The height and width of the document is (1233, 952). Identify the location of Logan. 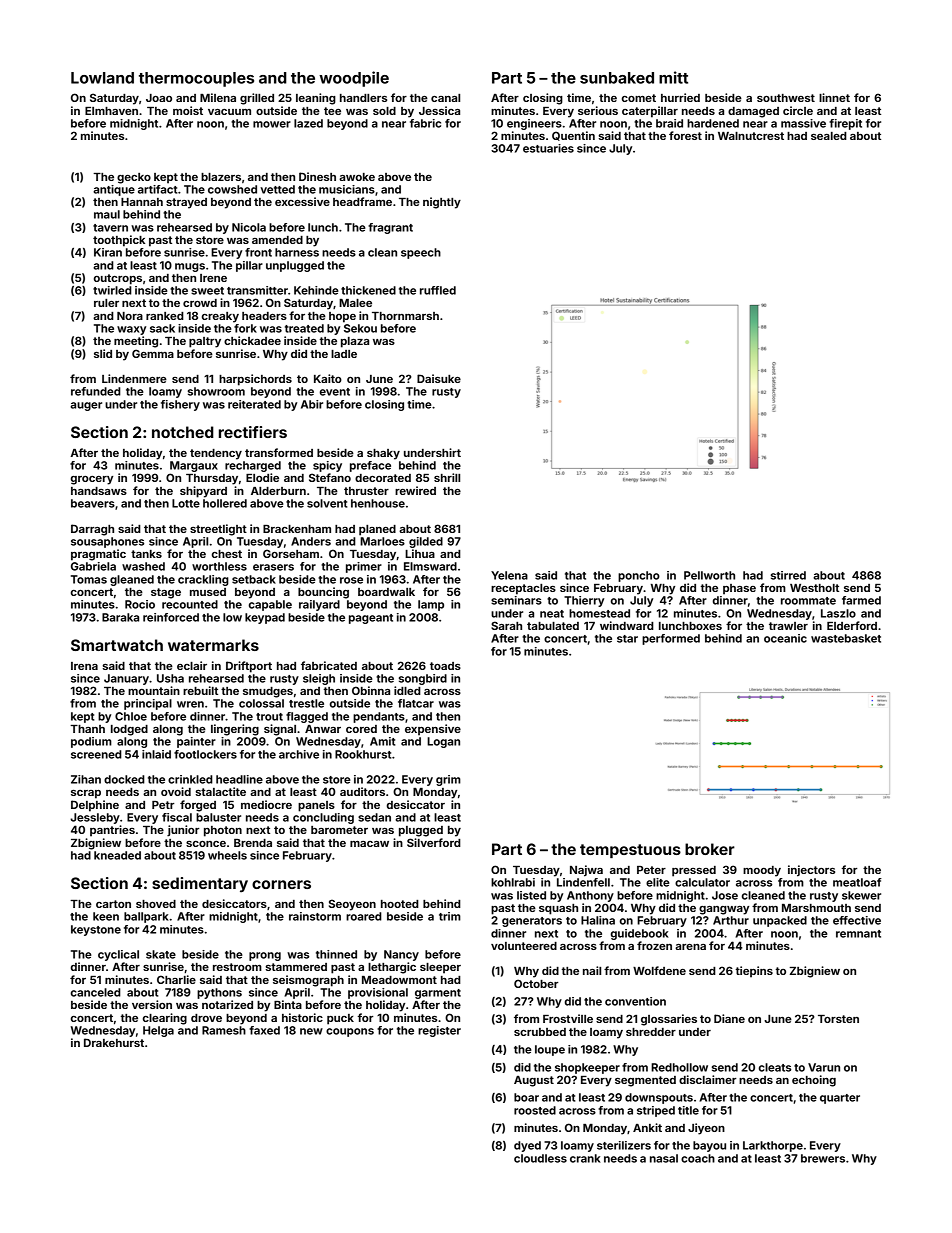
(443, 742).
